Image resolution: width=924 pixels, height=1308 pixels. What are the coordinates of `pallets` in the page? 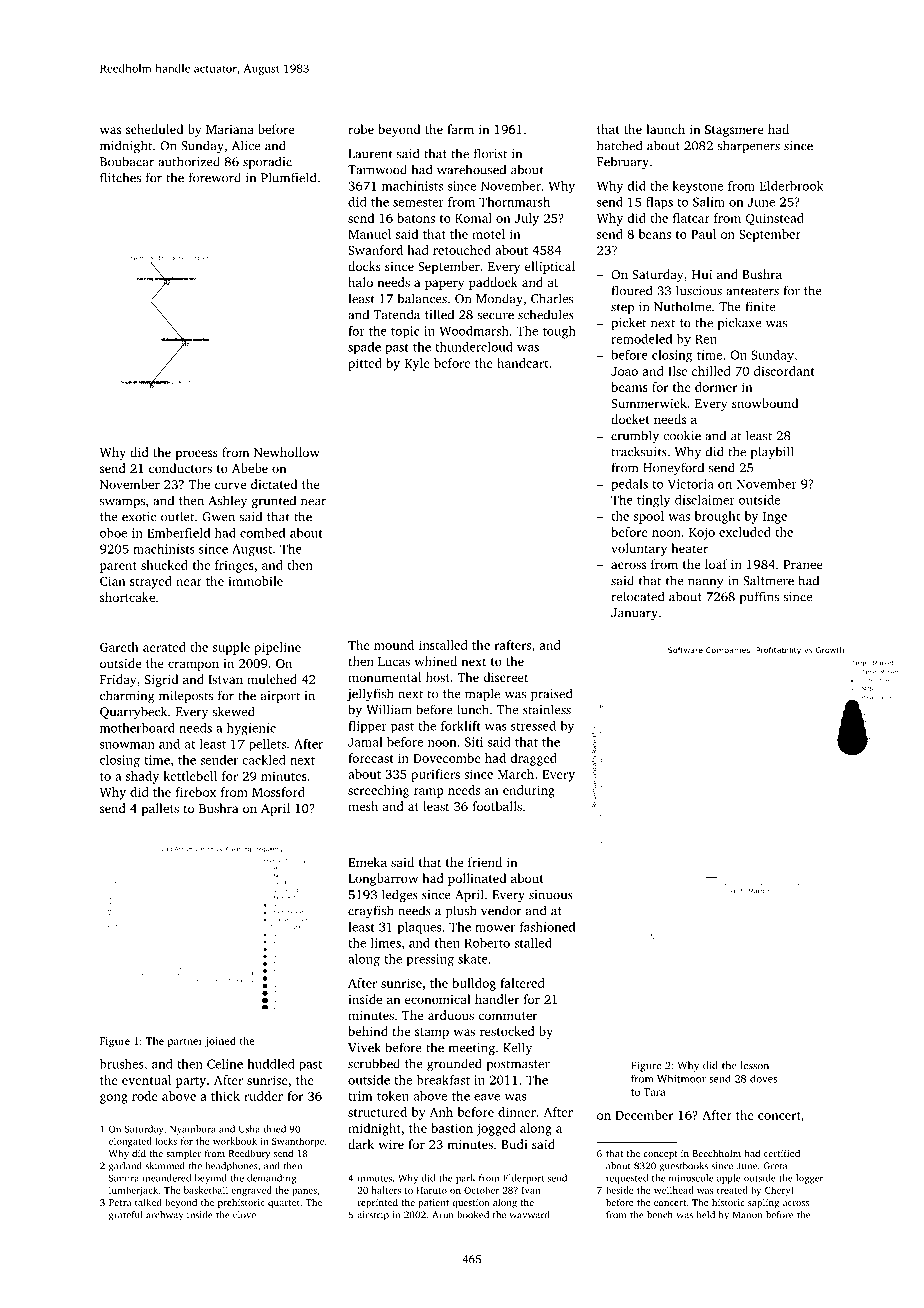 It's located at (160, 809).
